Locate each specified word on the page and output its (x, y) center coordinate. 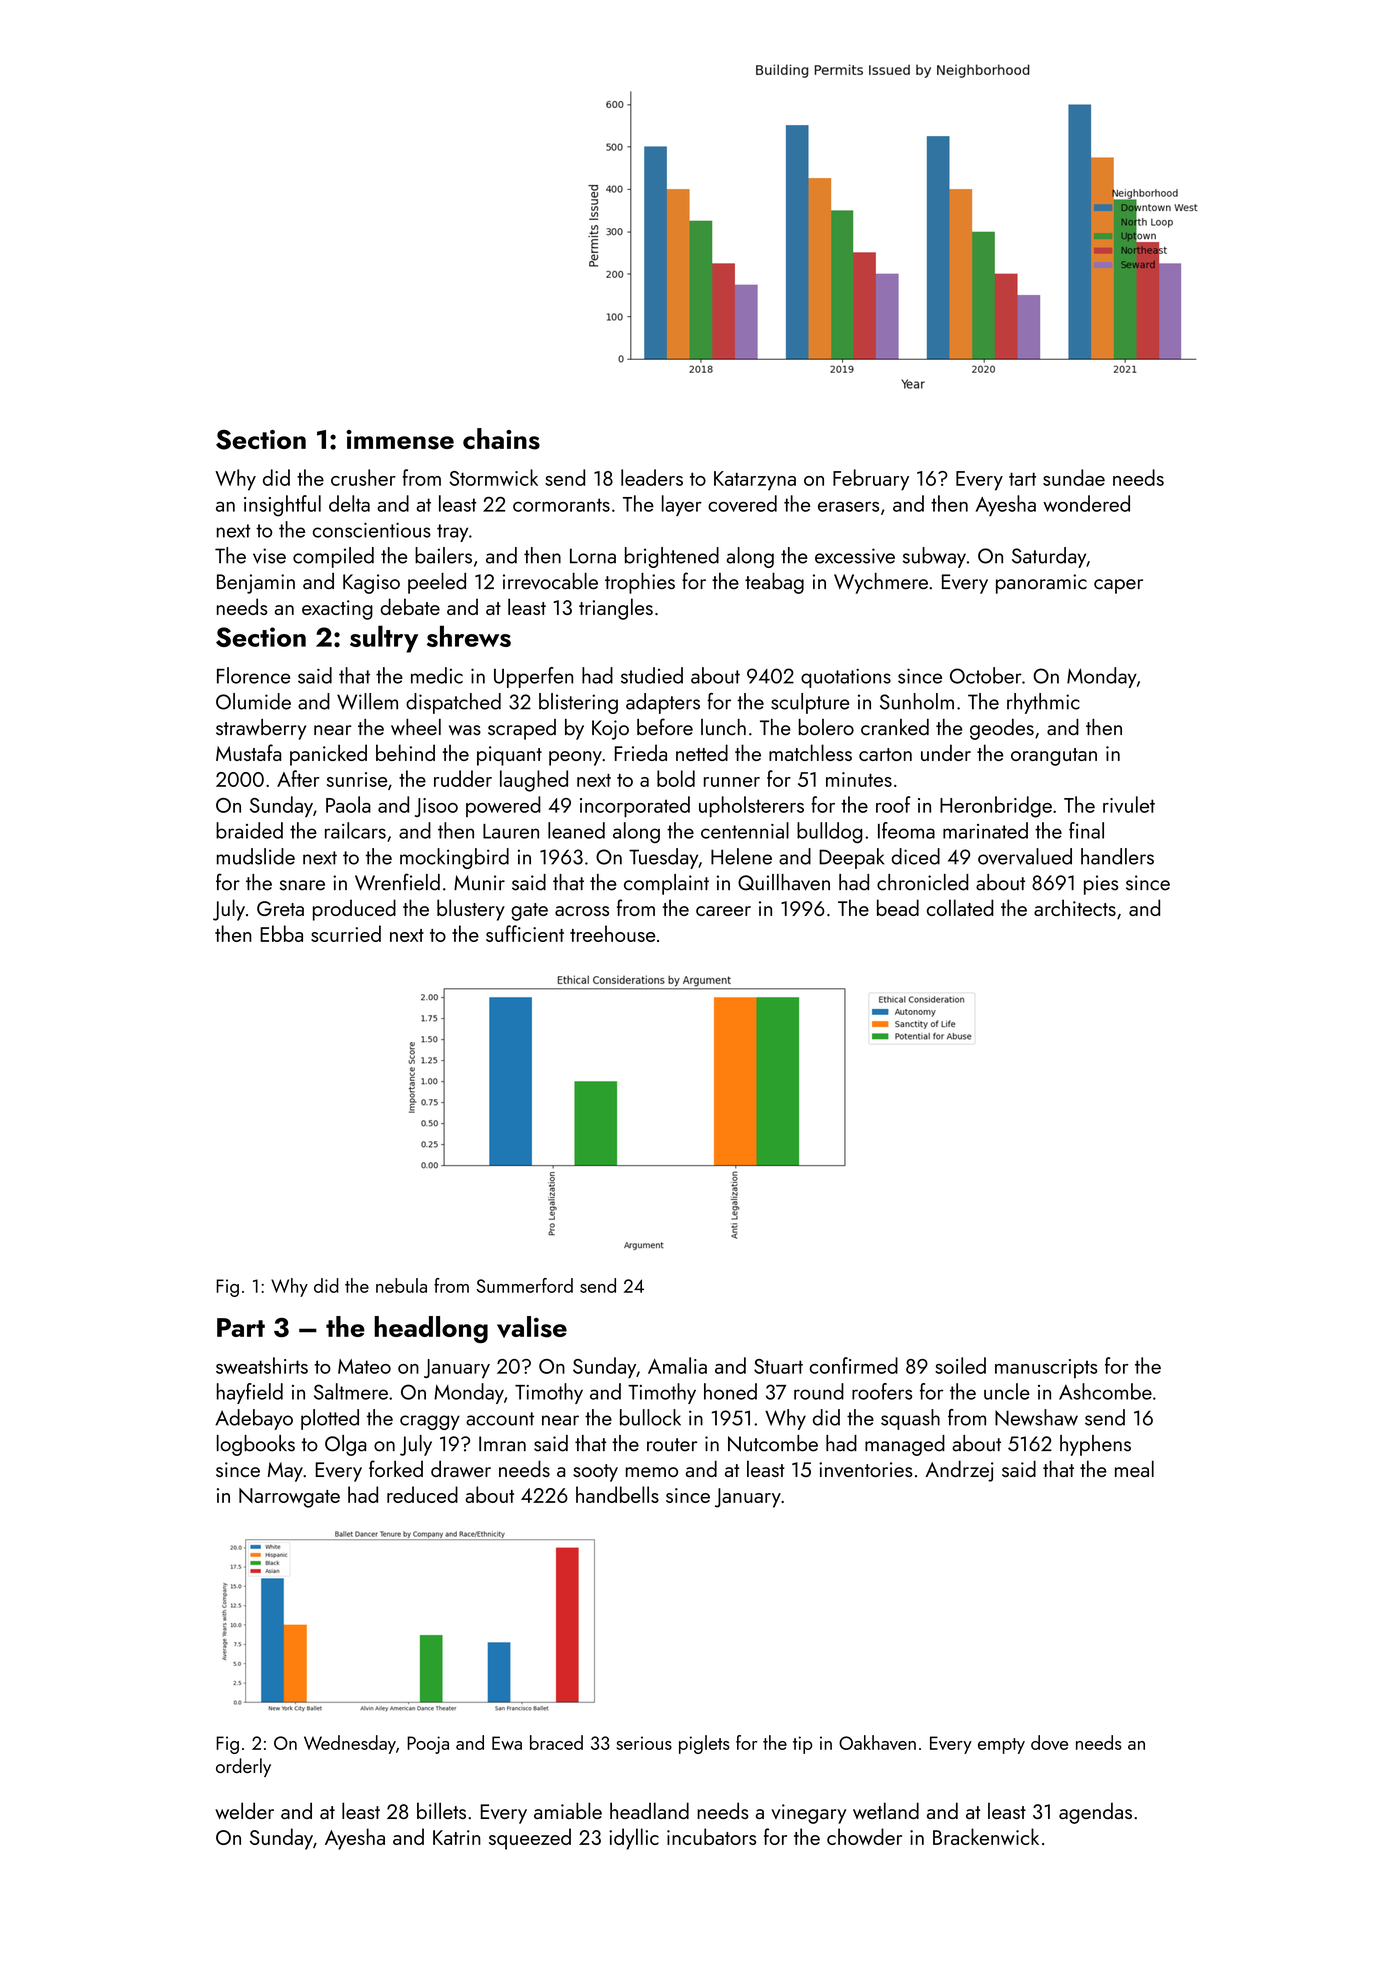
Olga (345, 1445)
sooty (595, 1473)
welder (244, 1810)
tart (1022, 479)
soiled (960, 1365)
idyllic (634, 1839)
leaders (652, 477)
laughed (534, 781)
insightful (282, 506)
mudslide (256, 856)
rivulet (1129, 804)
